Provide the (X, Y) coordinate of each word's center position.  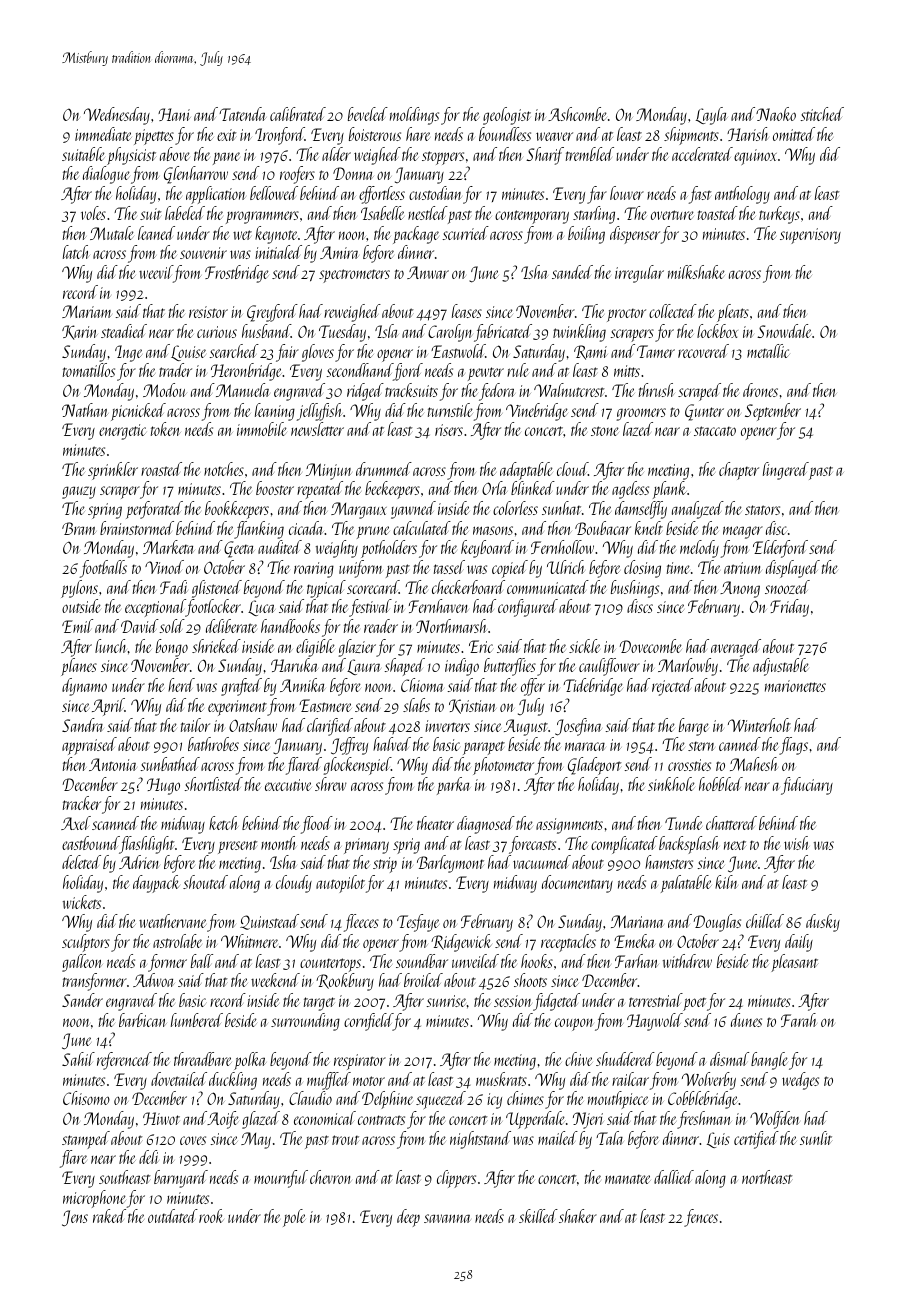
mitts (627, 371)
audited (280, 547)
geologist (507, 116)
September (773, 412)
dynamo (84, 687)
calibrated (298, 114)
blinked (533, 488)
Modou (165, 390)
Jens (75, 1218)
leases (467, 311)
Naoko (776, 114)
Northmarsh (451, 626)
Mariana (637, 921)
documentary (577, 884)
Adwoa (154, 980)
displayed (793, 569)
